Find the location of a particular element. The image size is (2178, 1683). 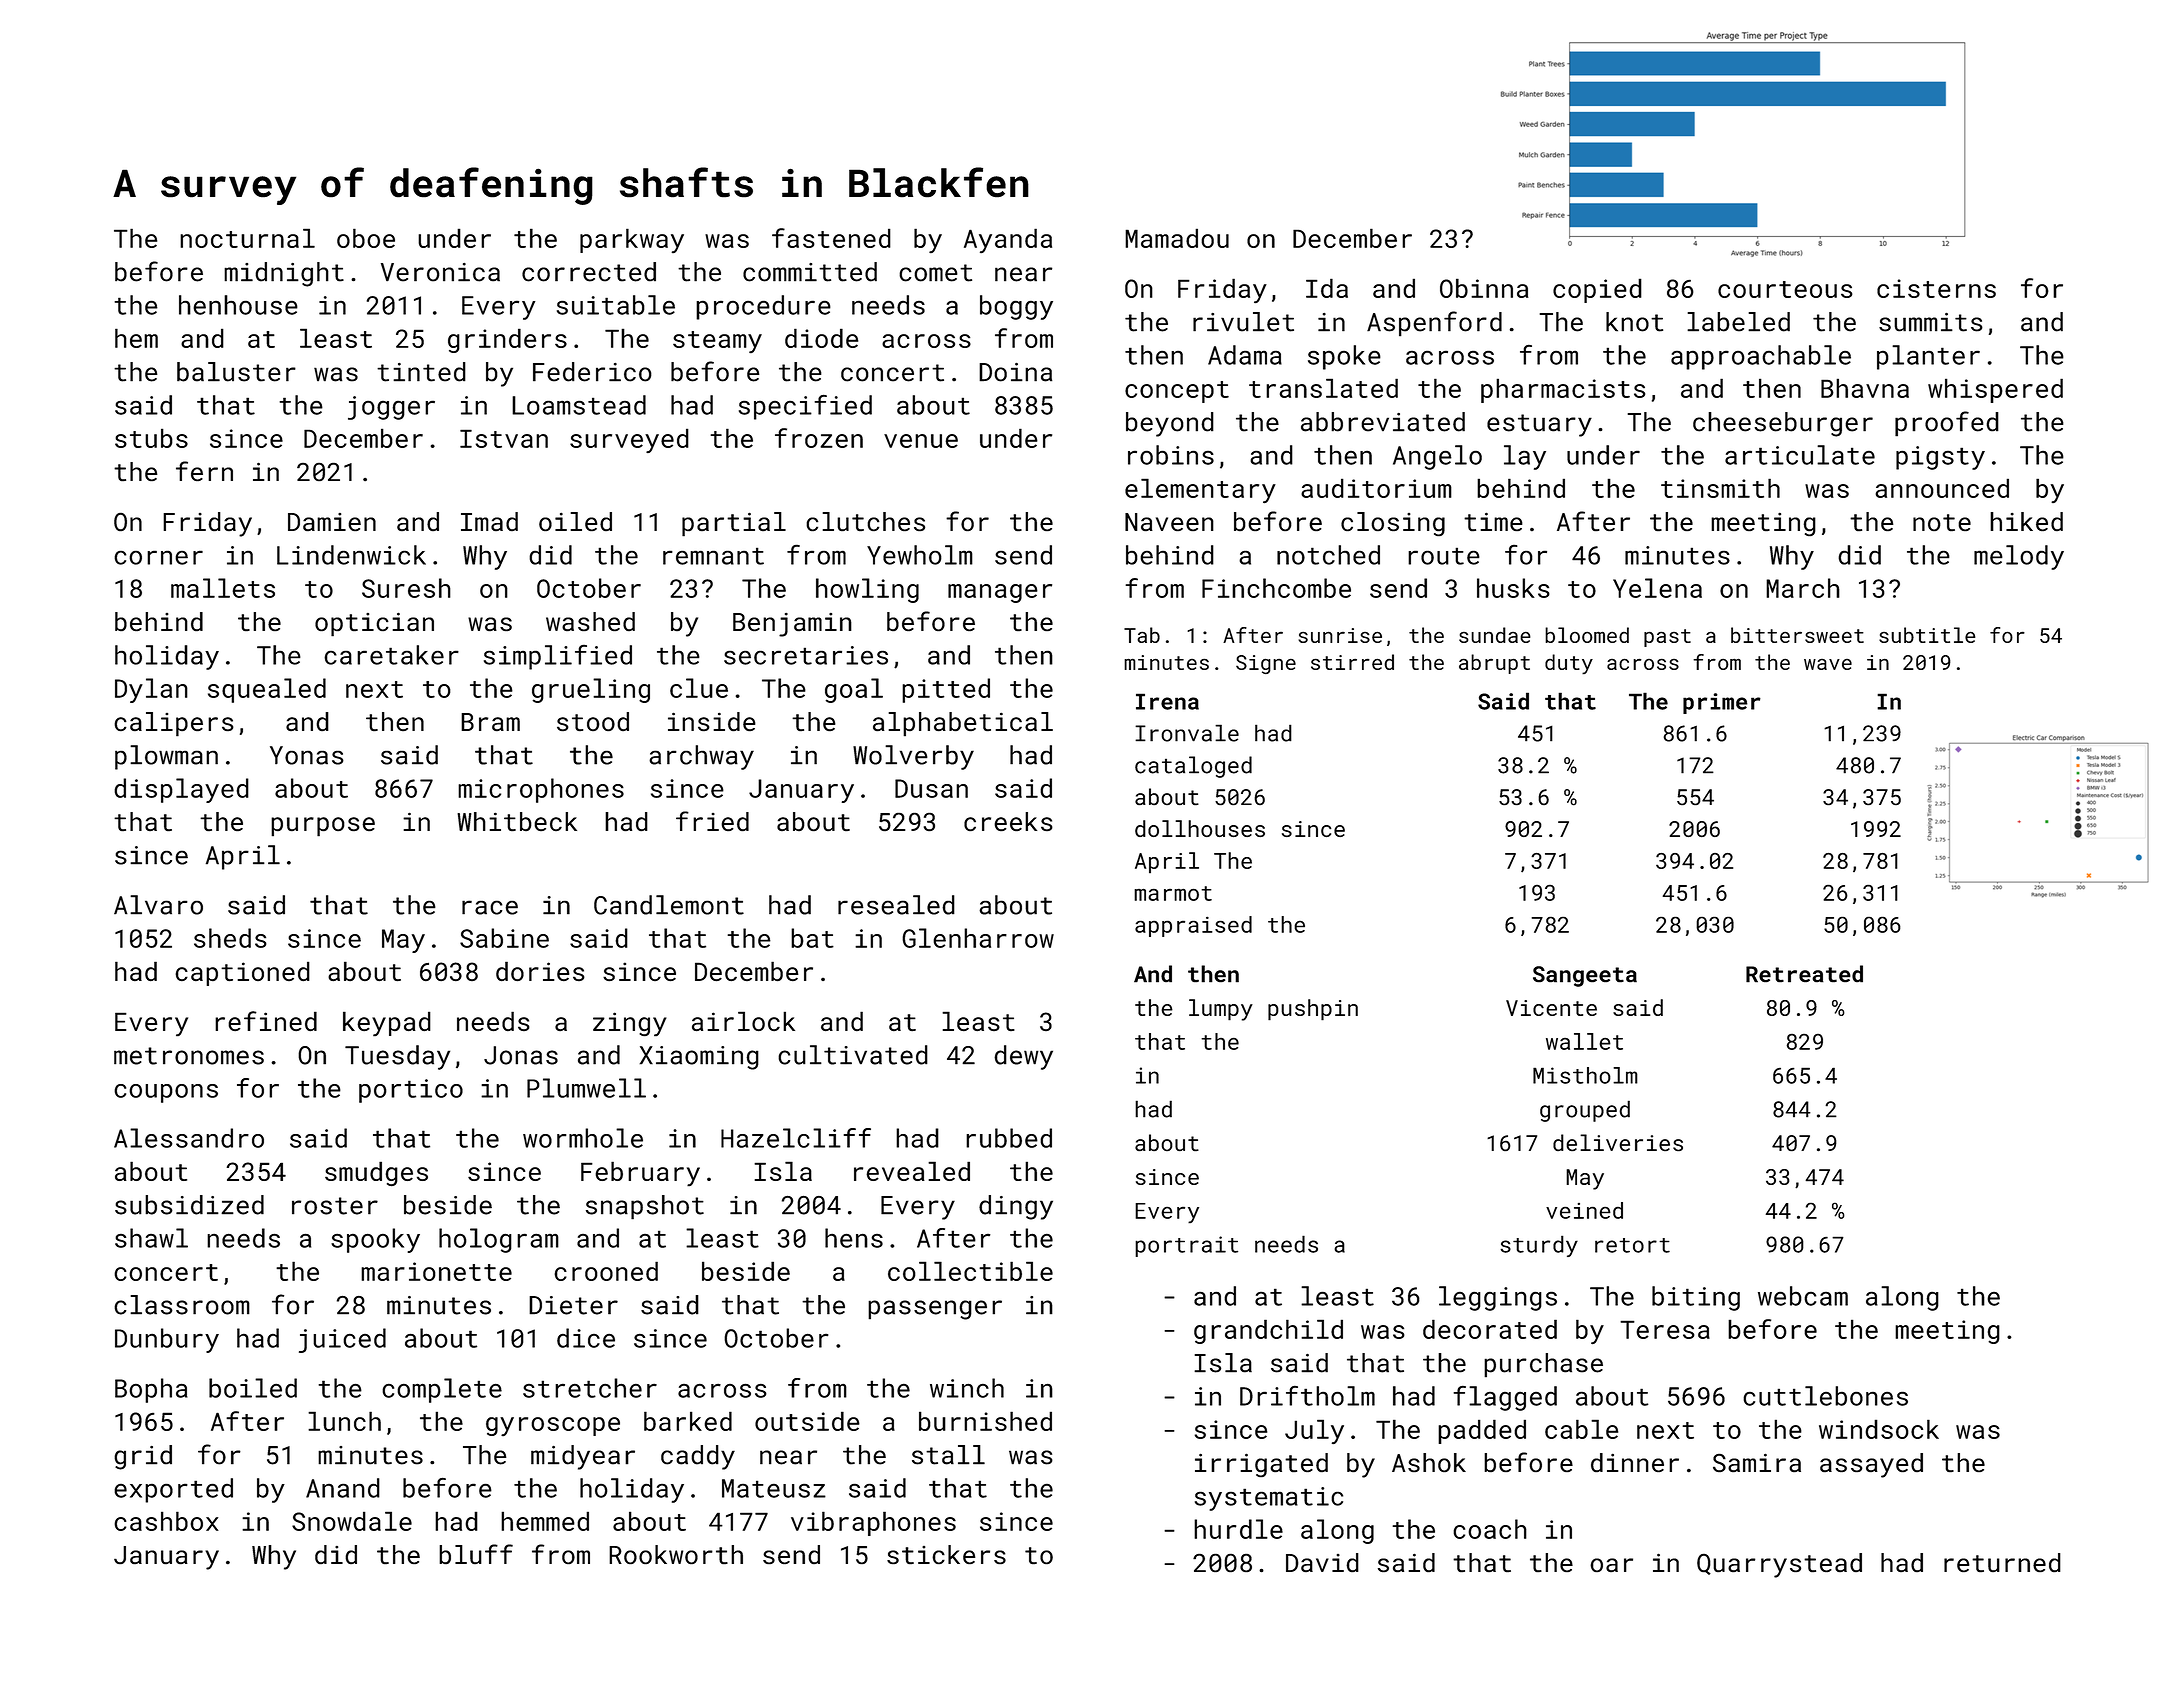

marmot is located at coordinates (1173, 893).
